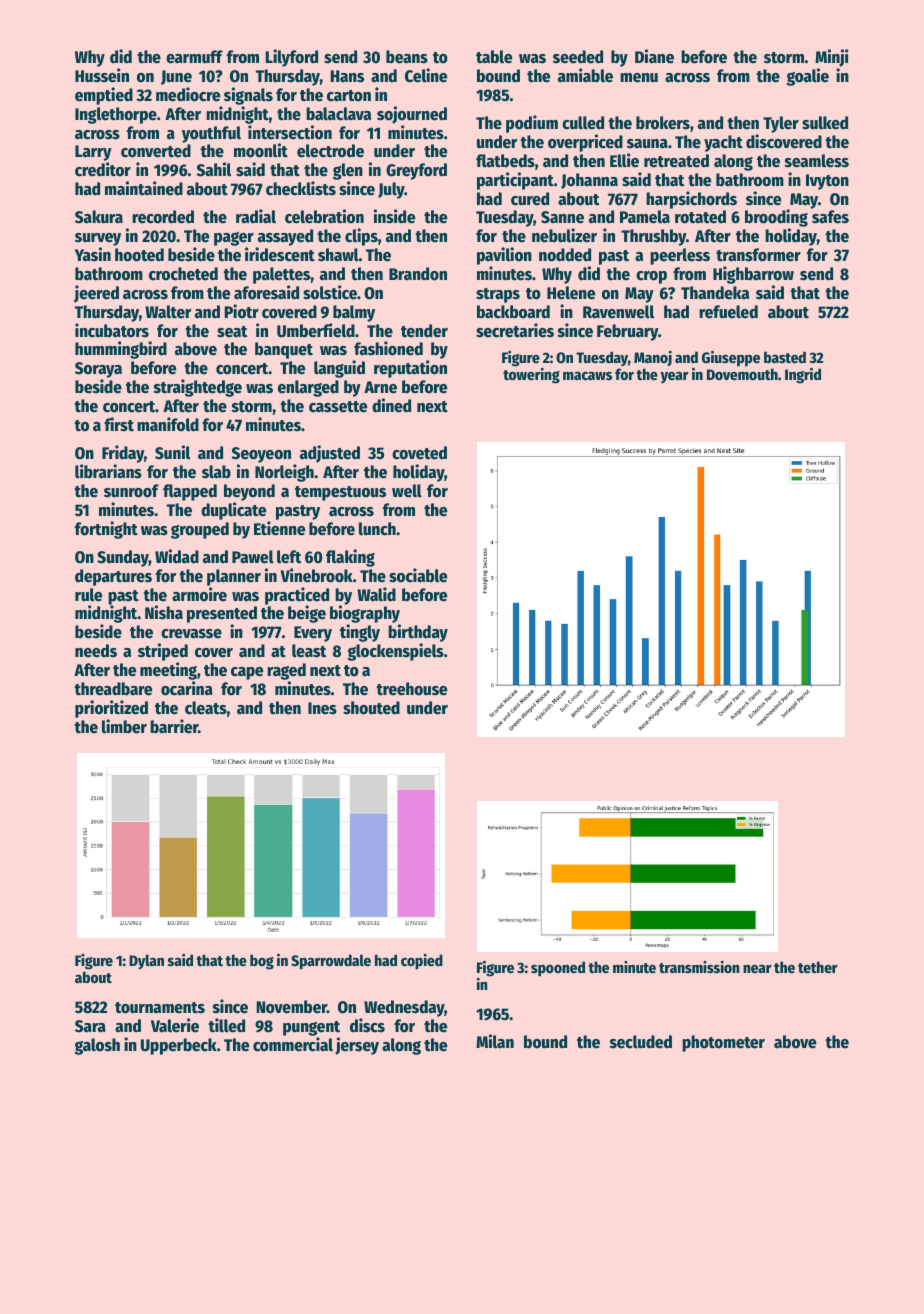 The width and height of the page is (924, 1314). What do you see at coordinates (103, 169) in the page?
I see `creditor` at bounding box center [103, 169].
